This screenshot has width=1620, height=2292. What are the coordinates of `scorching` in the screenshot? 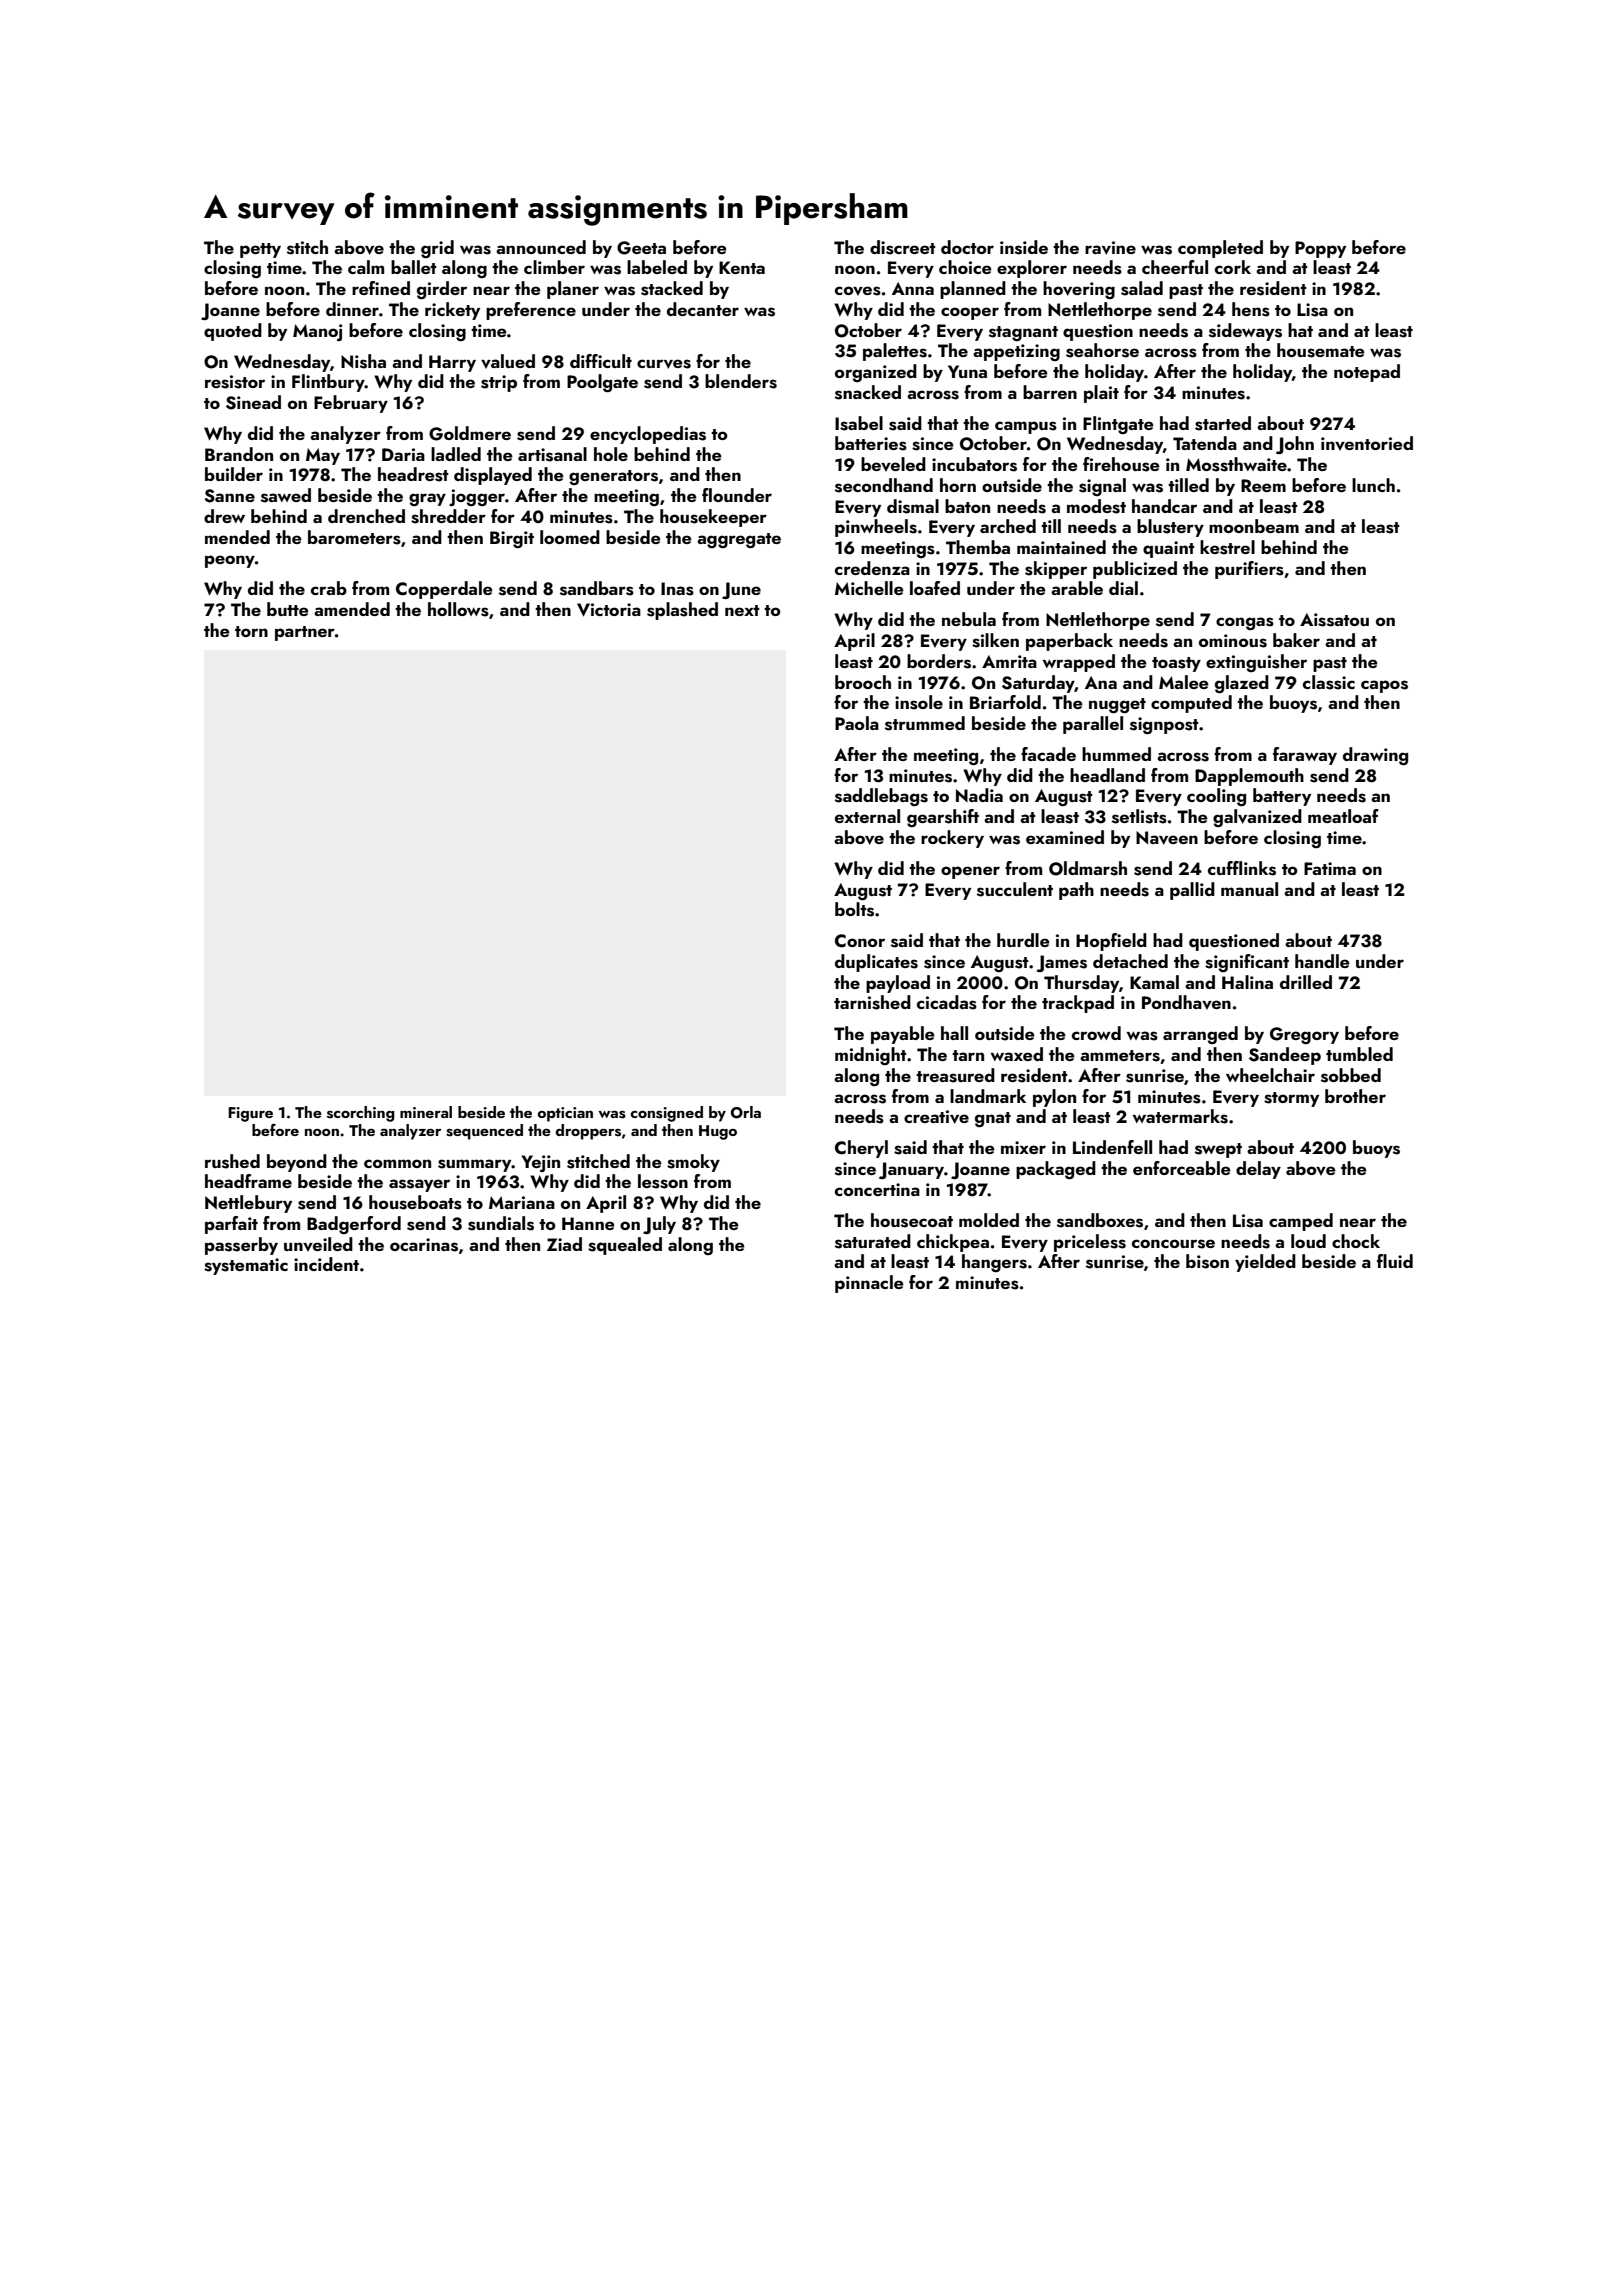 It's located at (361, 1114).
